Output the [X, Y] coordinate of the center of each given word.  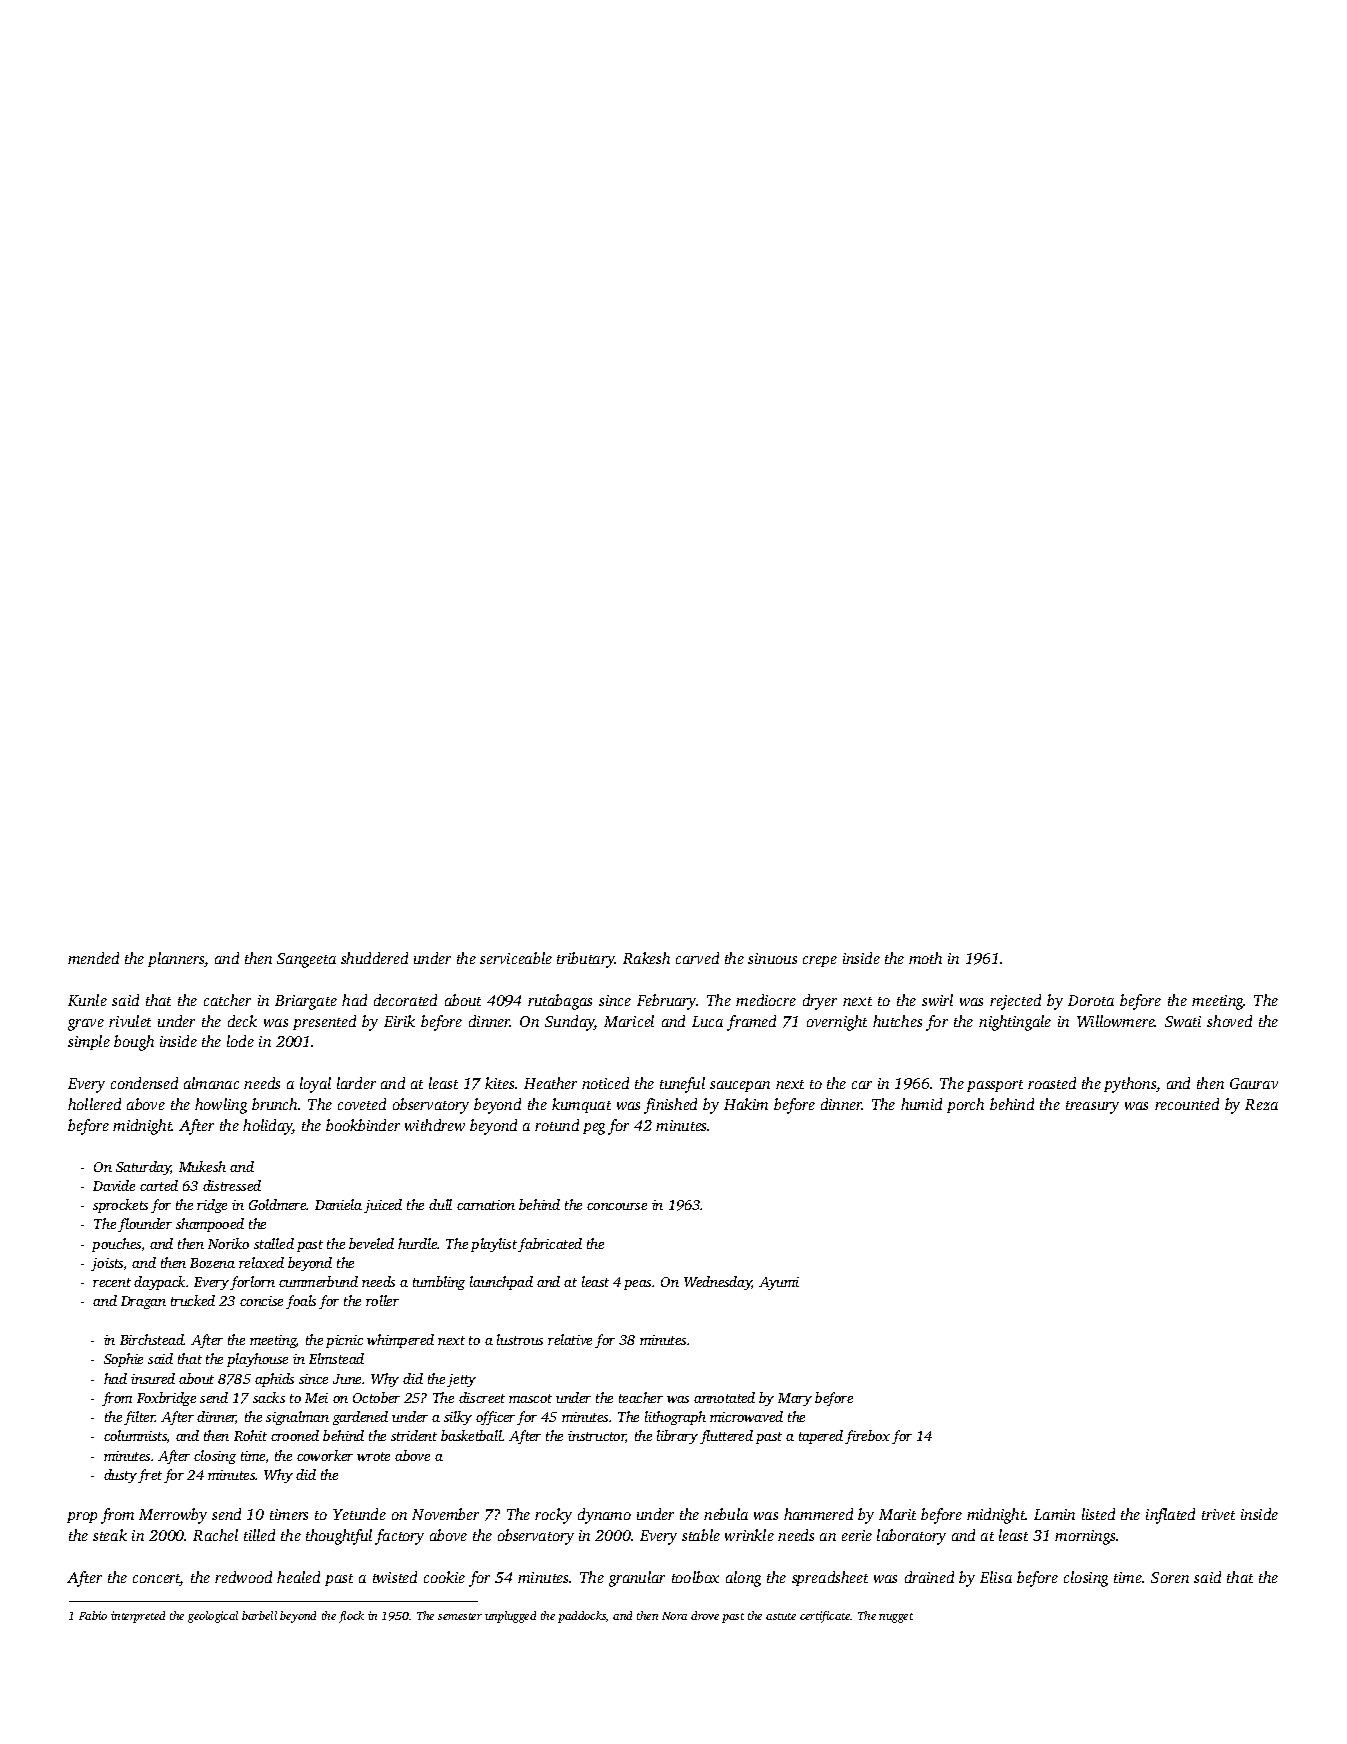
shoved [1229, 1021]
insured [153, 1378]
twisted [395, 1577]
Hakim [746, 1104]
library [677, 1437]
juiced [383, 1206]
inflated [1170, 1516]
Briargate [306, 1002]
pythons [1130, 1085]
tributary [586, 960]
